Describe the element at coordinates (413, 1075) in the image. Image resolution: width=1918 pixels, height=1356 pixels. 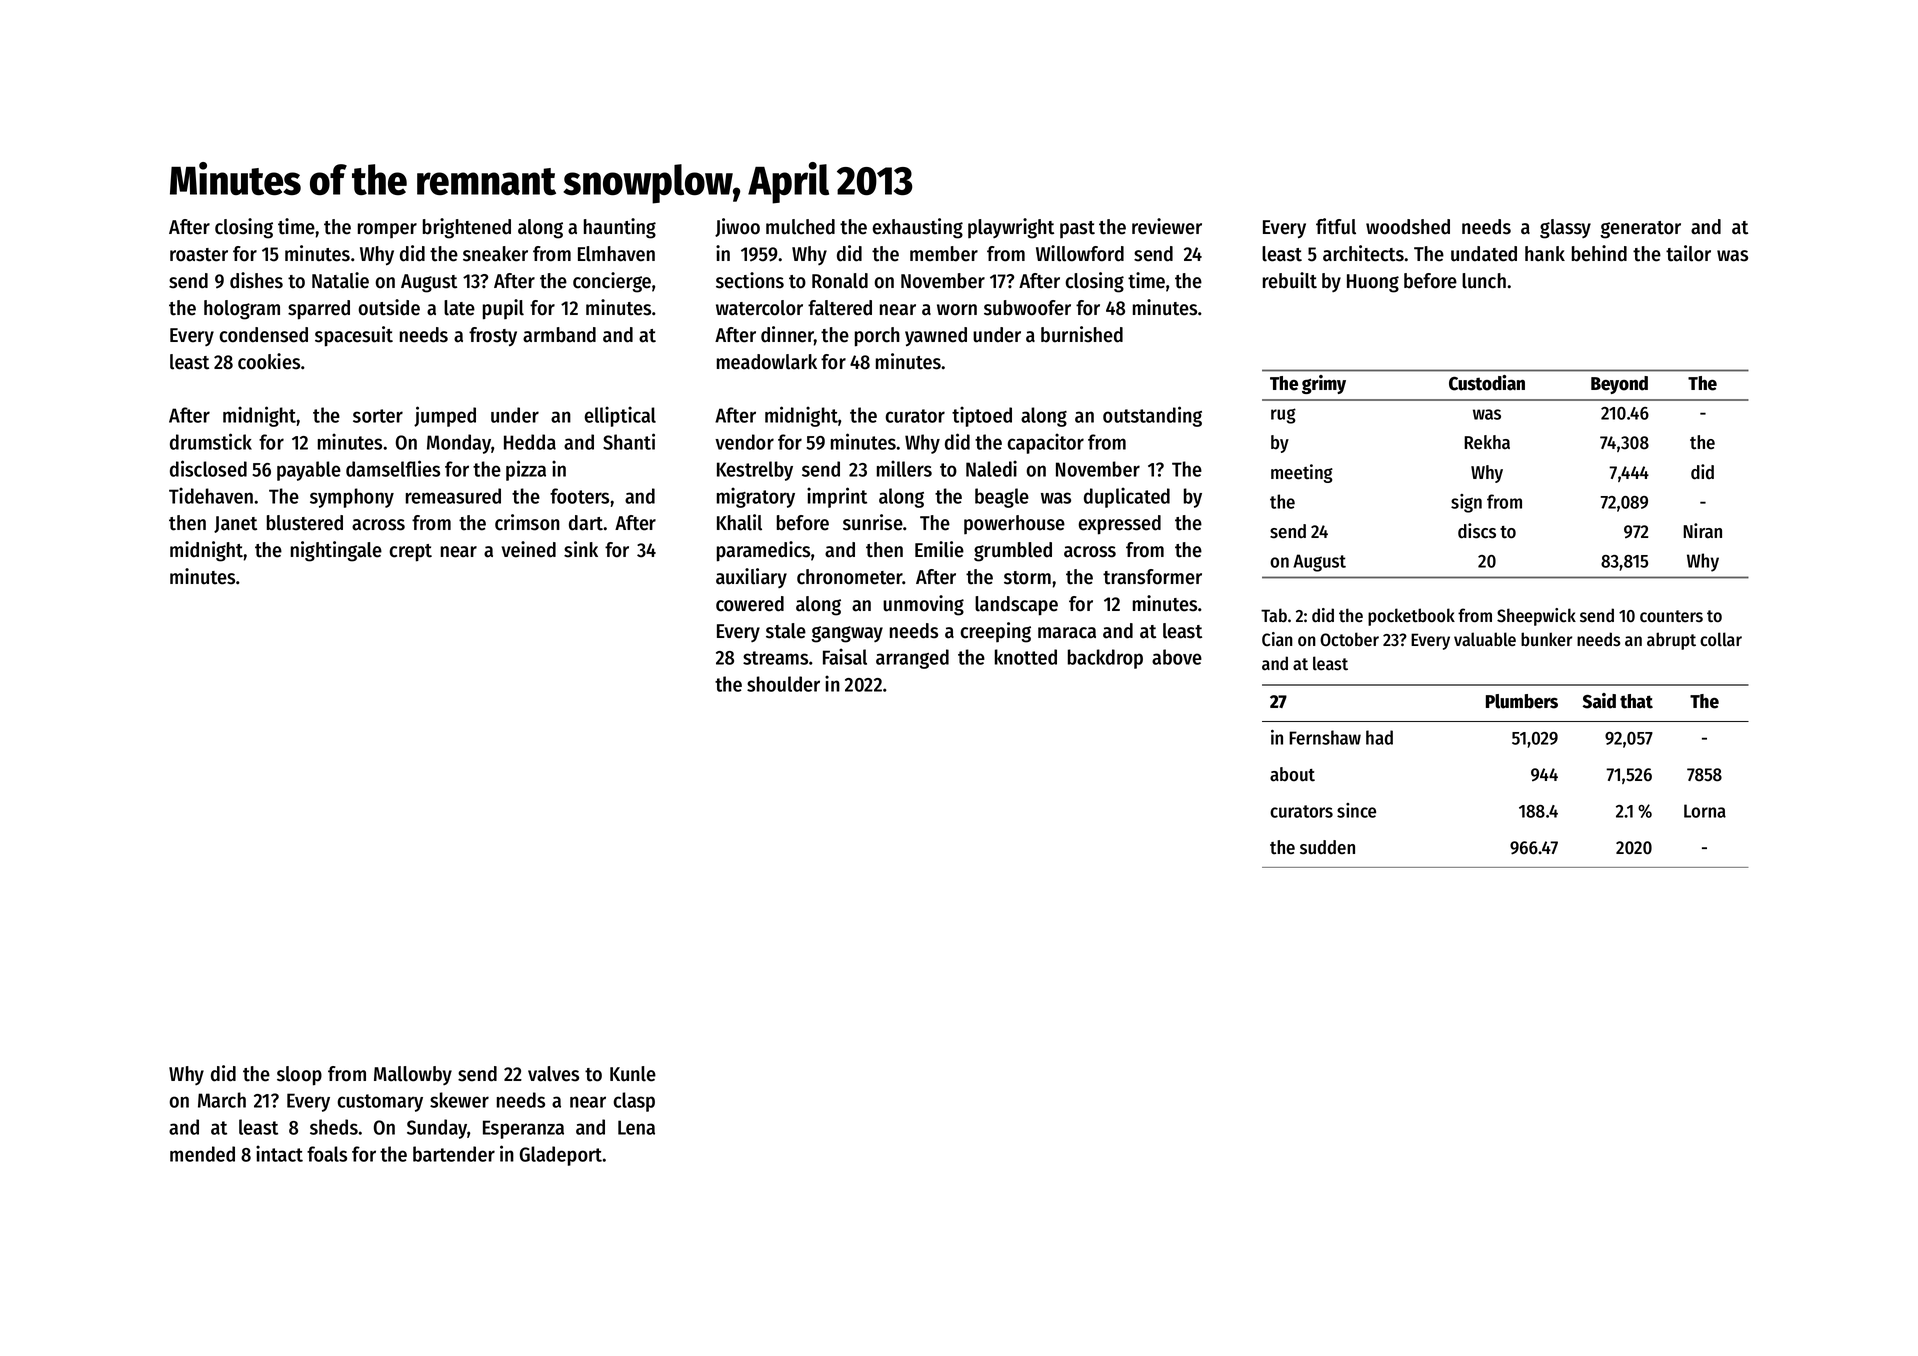
I see `Mallowby` at that location.
